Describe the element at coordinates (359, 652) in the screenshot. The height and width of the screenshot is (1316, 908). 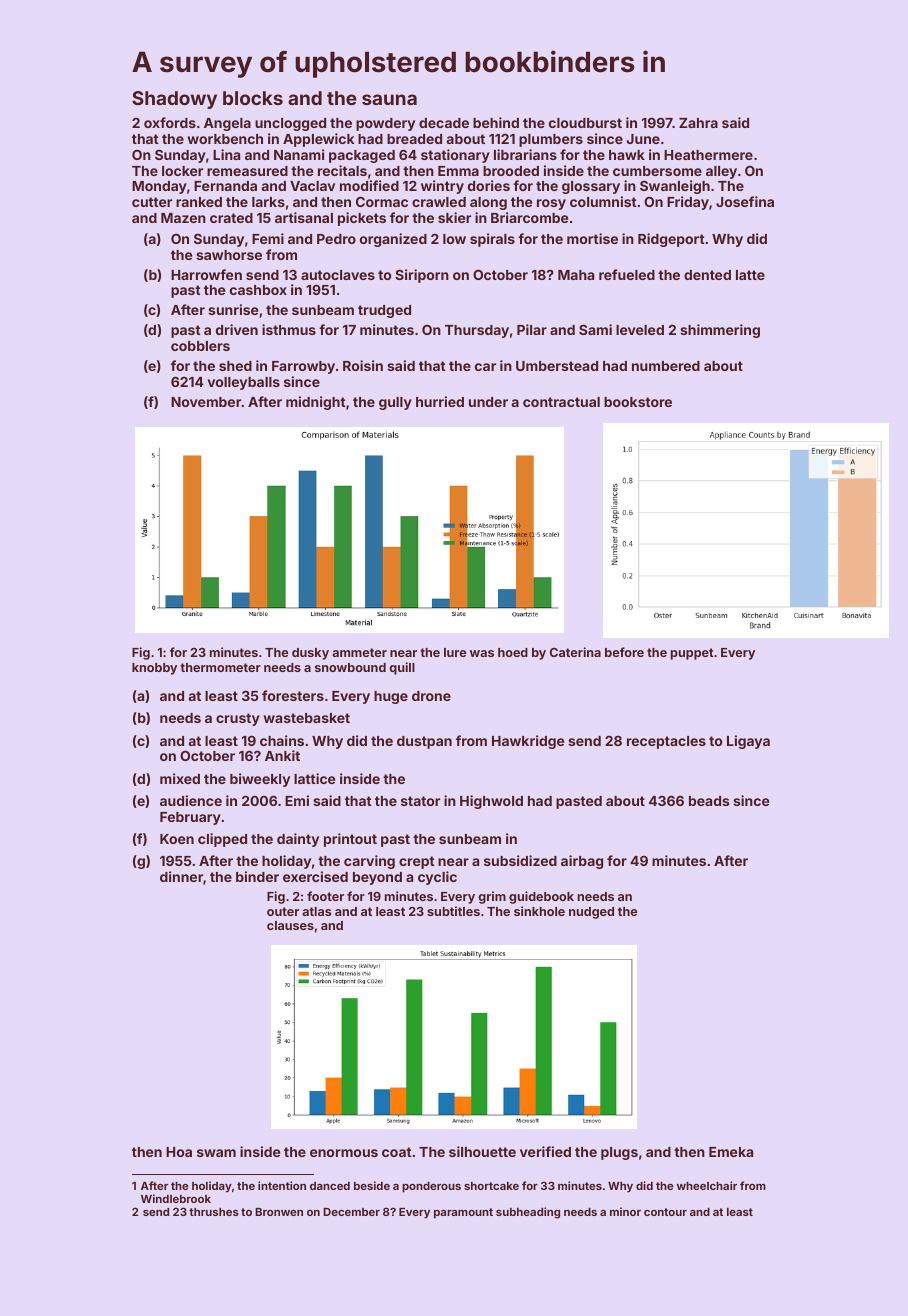
I see `ammeter` at that location.
